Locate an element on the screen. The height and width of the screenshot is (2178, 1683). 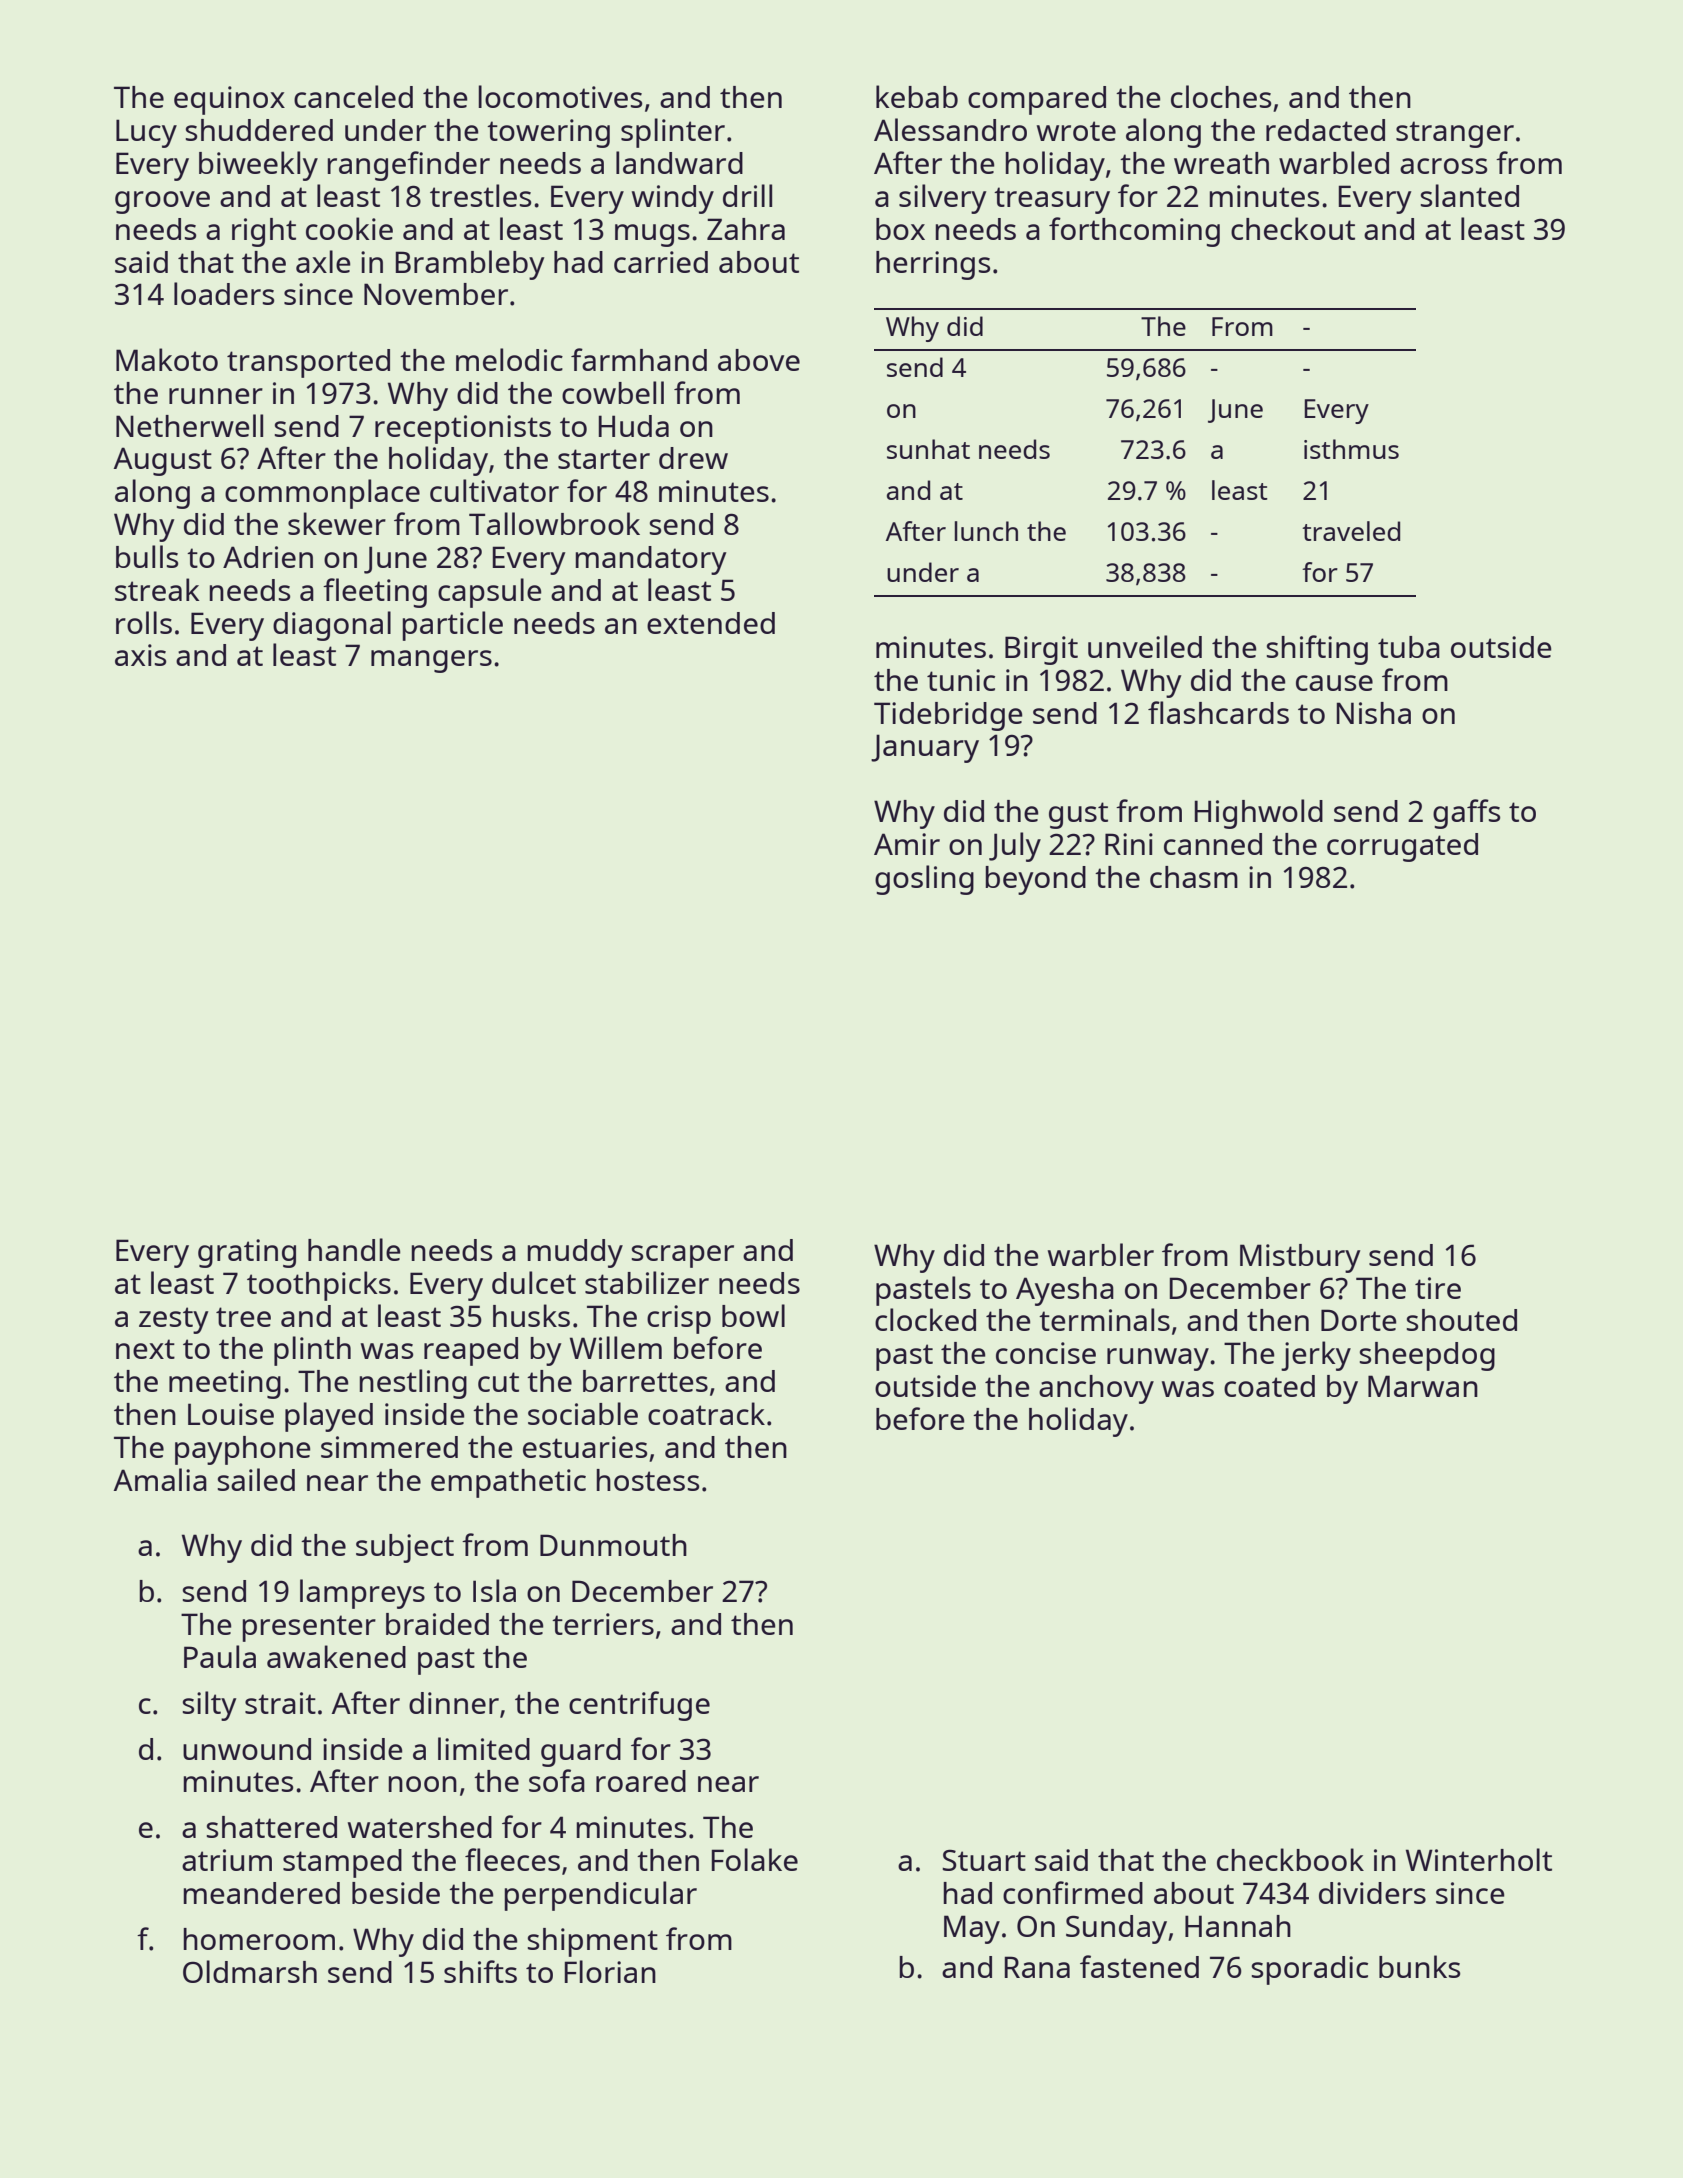
chasm is located at coordinates (1194, 877).
